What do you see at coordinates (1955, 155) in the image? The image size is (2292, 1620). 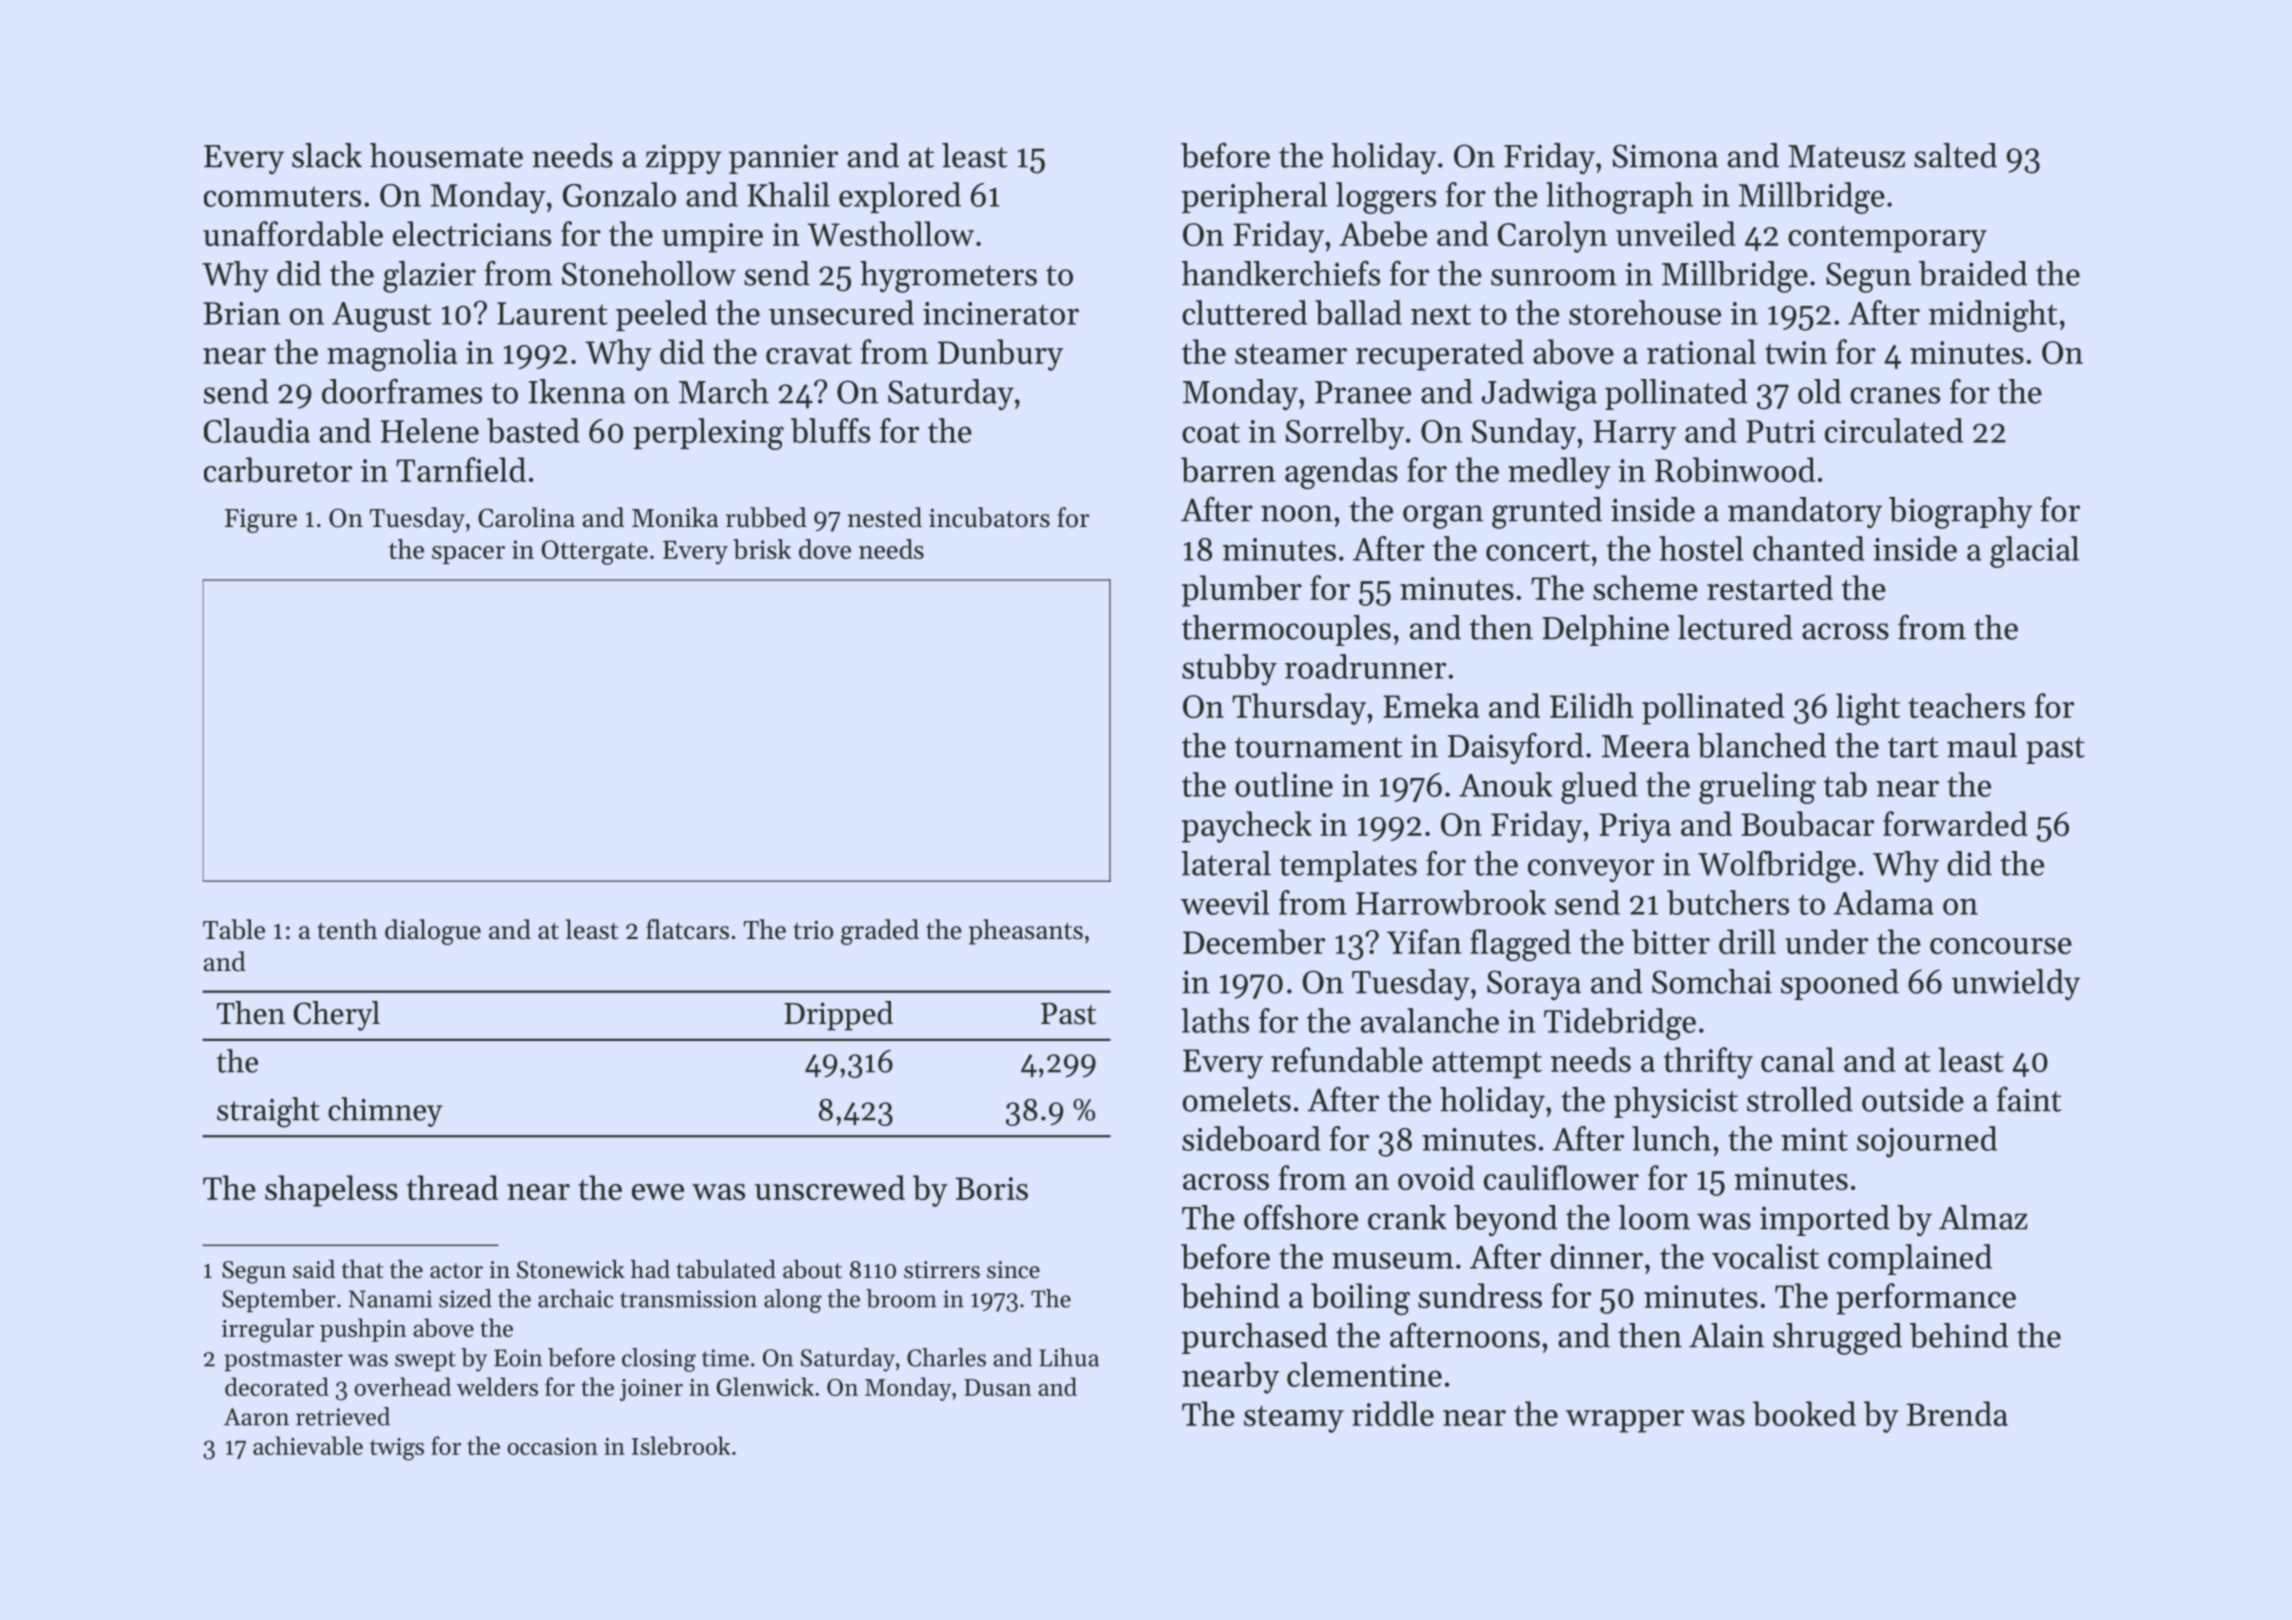 I see `salted` at bounding box center [1955, 155].
